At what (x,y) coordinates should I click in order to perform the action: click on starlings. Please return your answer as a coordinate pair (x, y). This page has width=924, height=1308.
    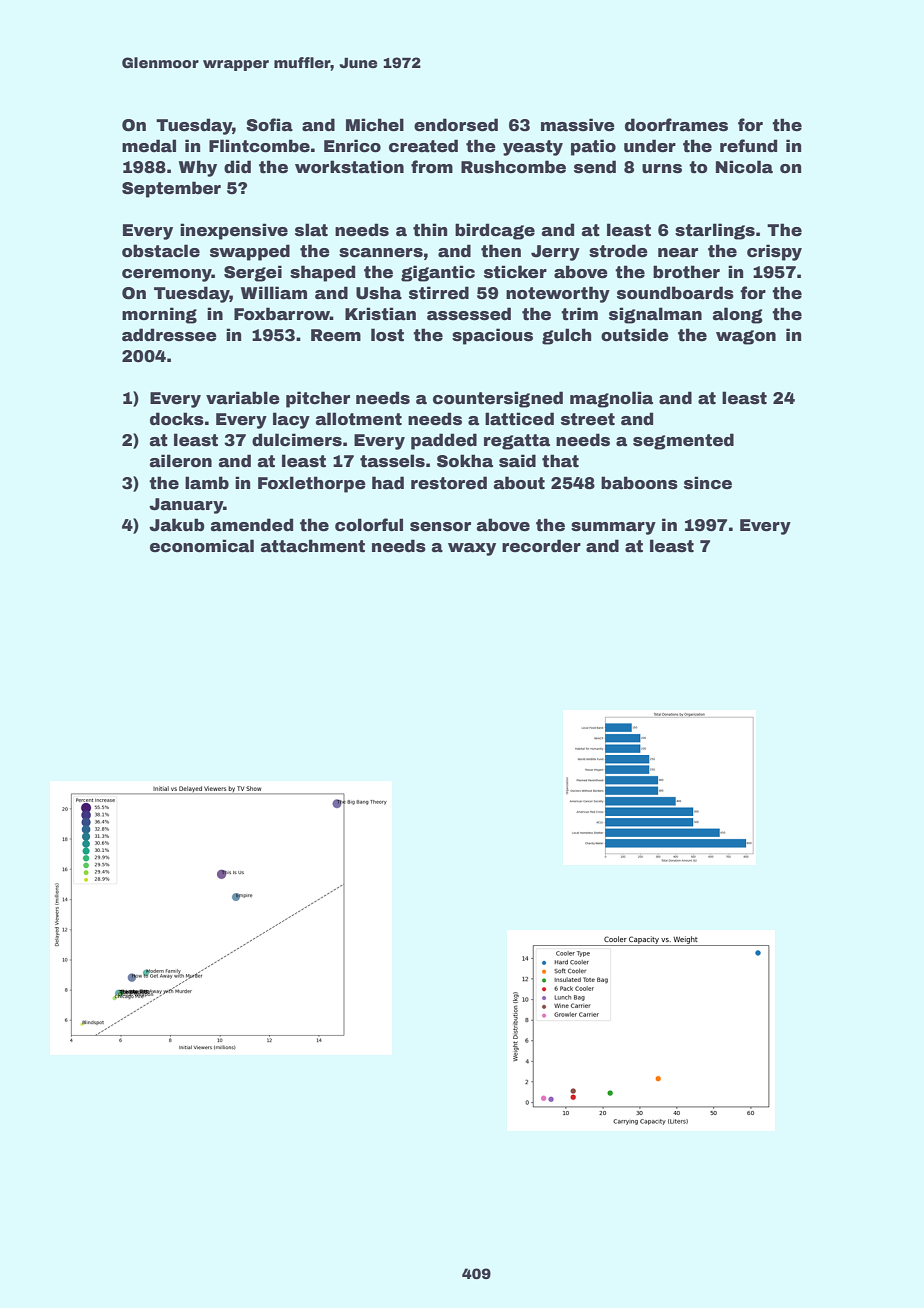
    Looking at the image, I should click on (715, 231).
